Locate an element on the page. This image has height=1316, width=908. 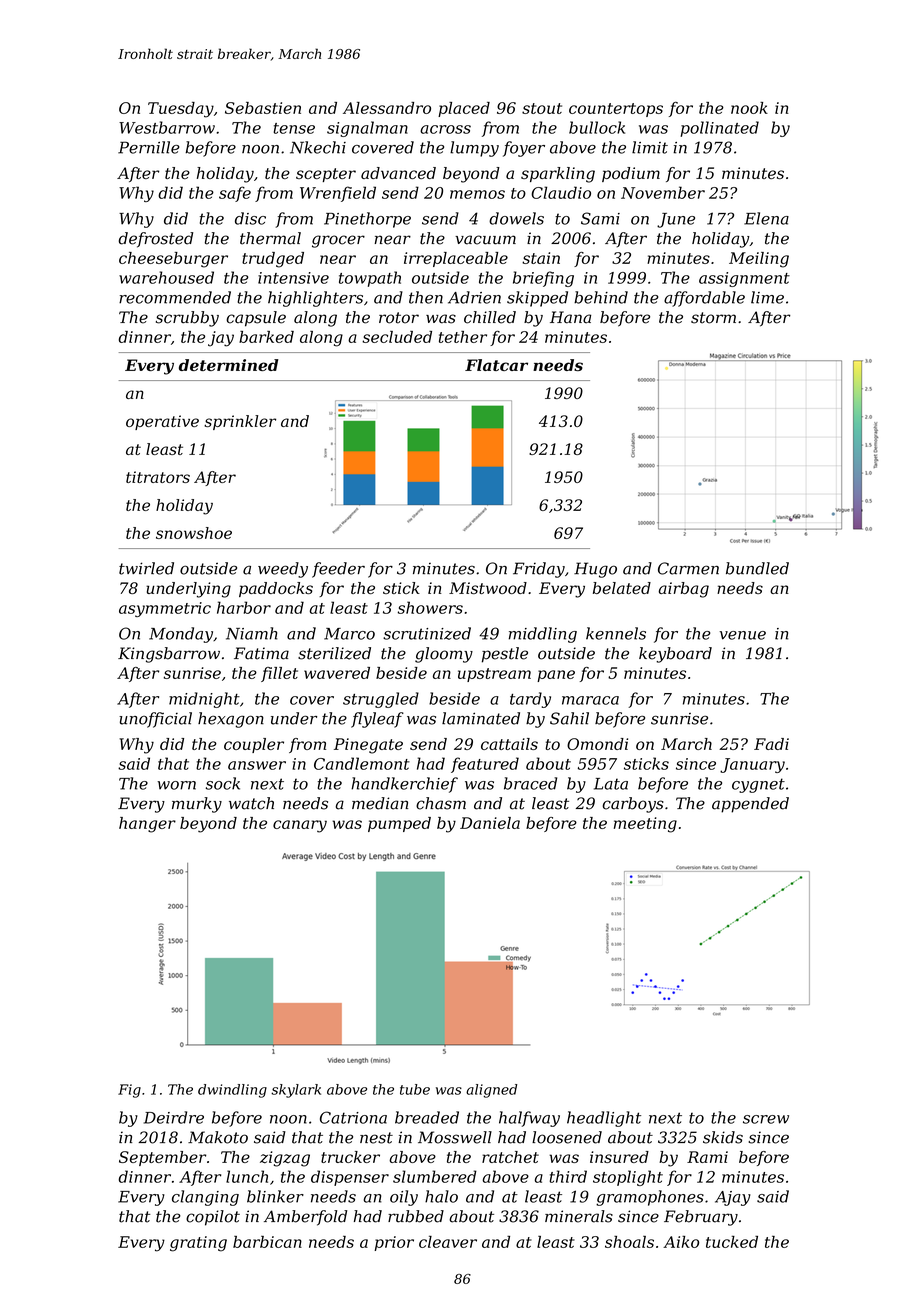
screw is located at coordinates (766, 1119).
